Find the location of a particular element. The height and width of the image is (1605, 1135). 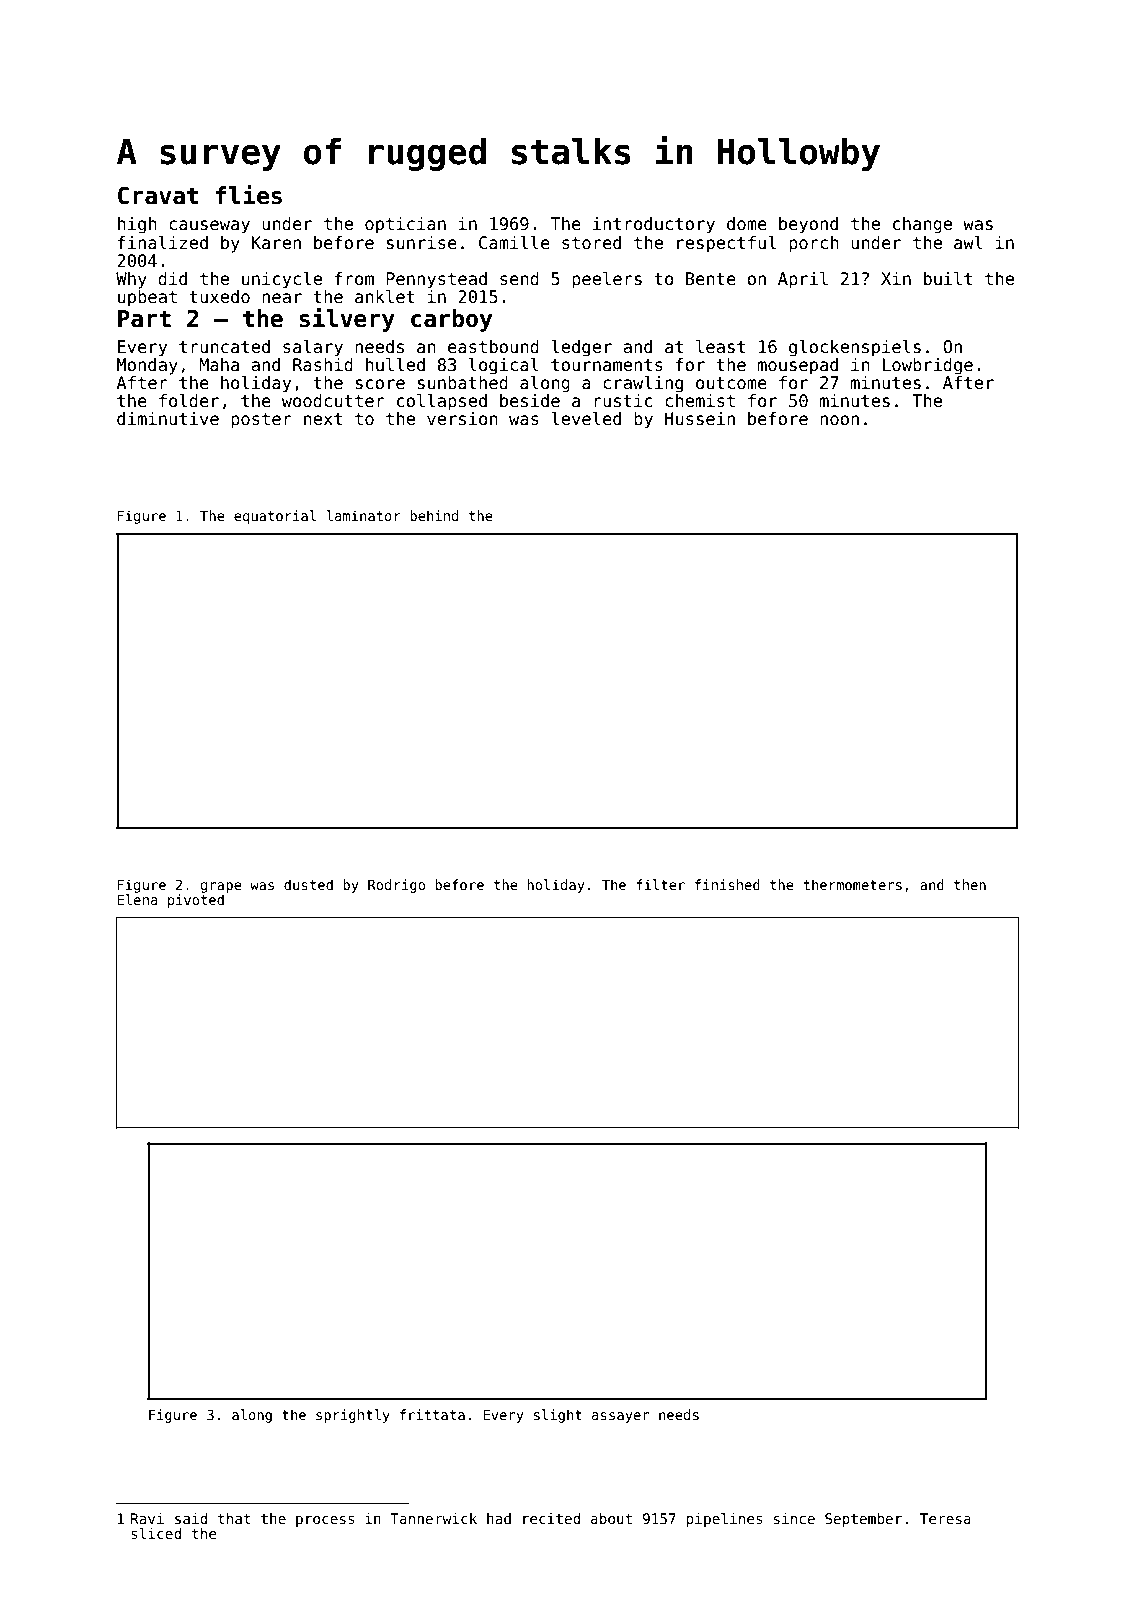

assayer is located at coordinates (620, 1417).
